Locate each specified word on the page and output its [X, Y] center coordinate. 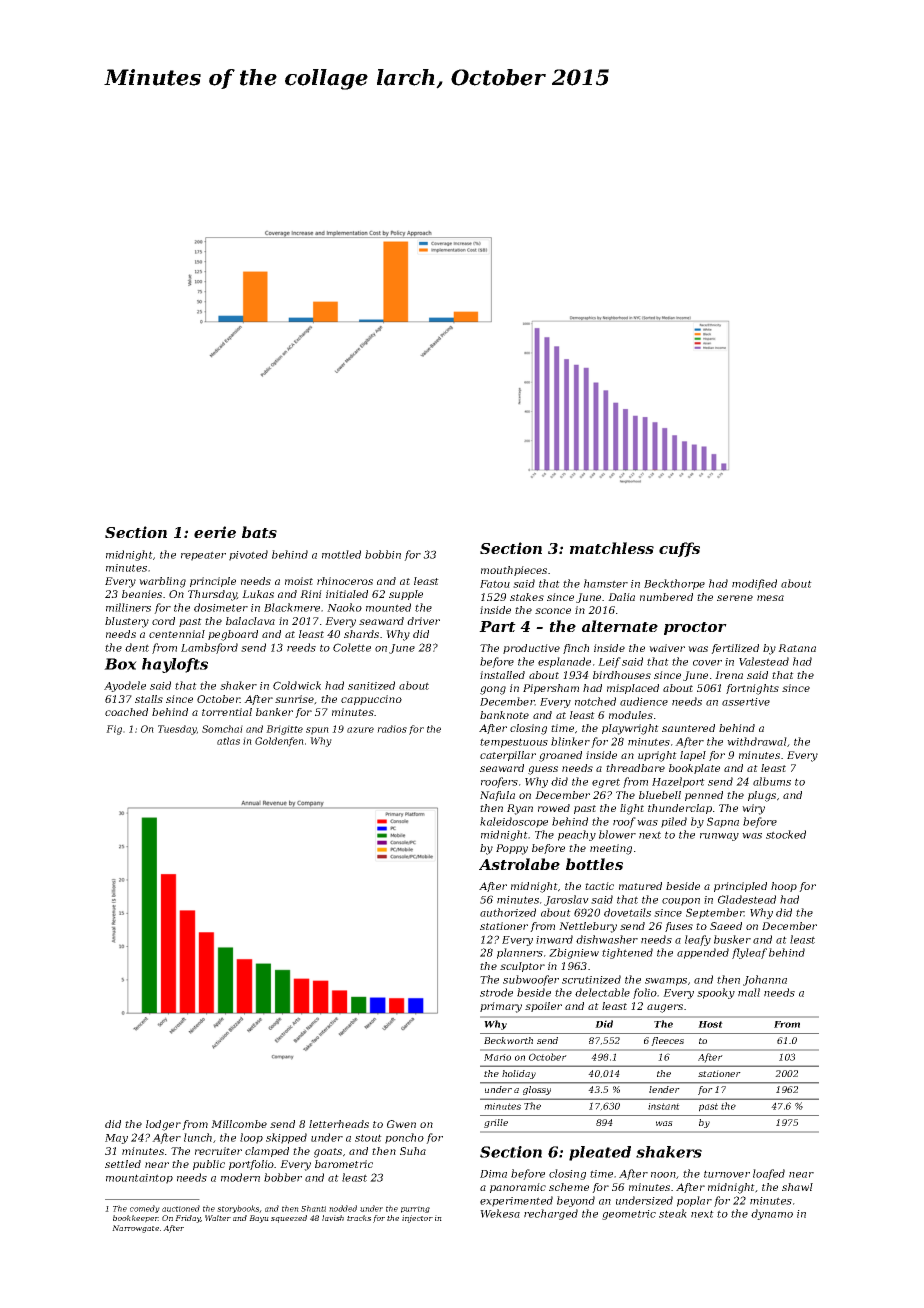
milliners [128, 607]
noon [663, 1175]
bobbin [383, 554]
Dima [493, 1174]
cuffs [679, 549]
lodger [163, 1125]
